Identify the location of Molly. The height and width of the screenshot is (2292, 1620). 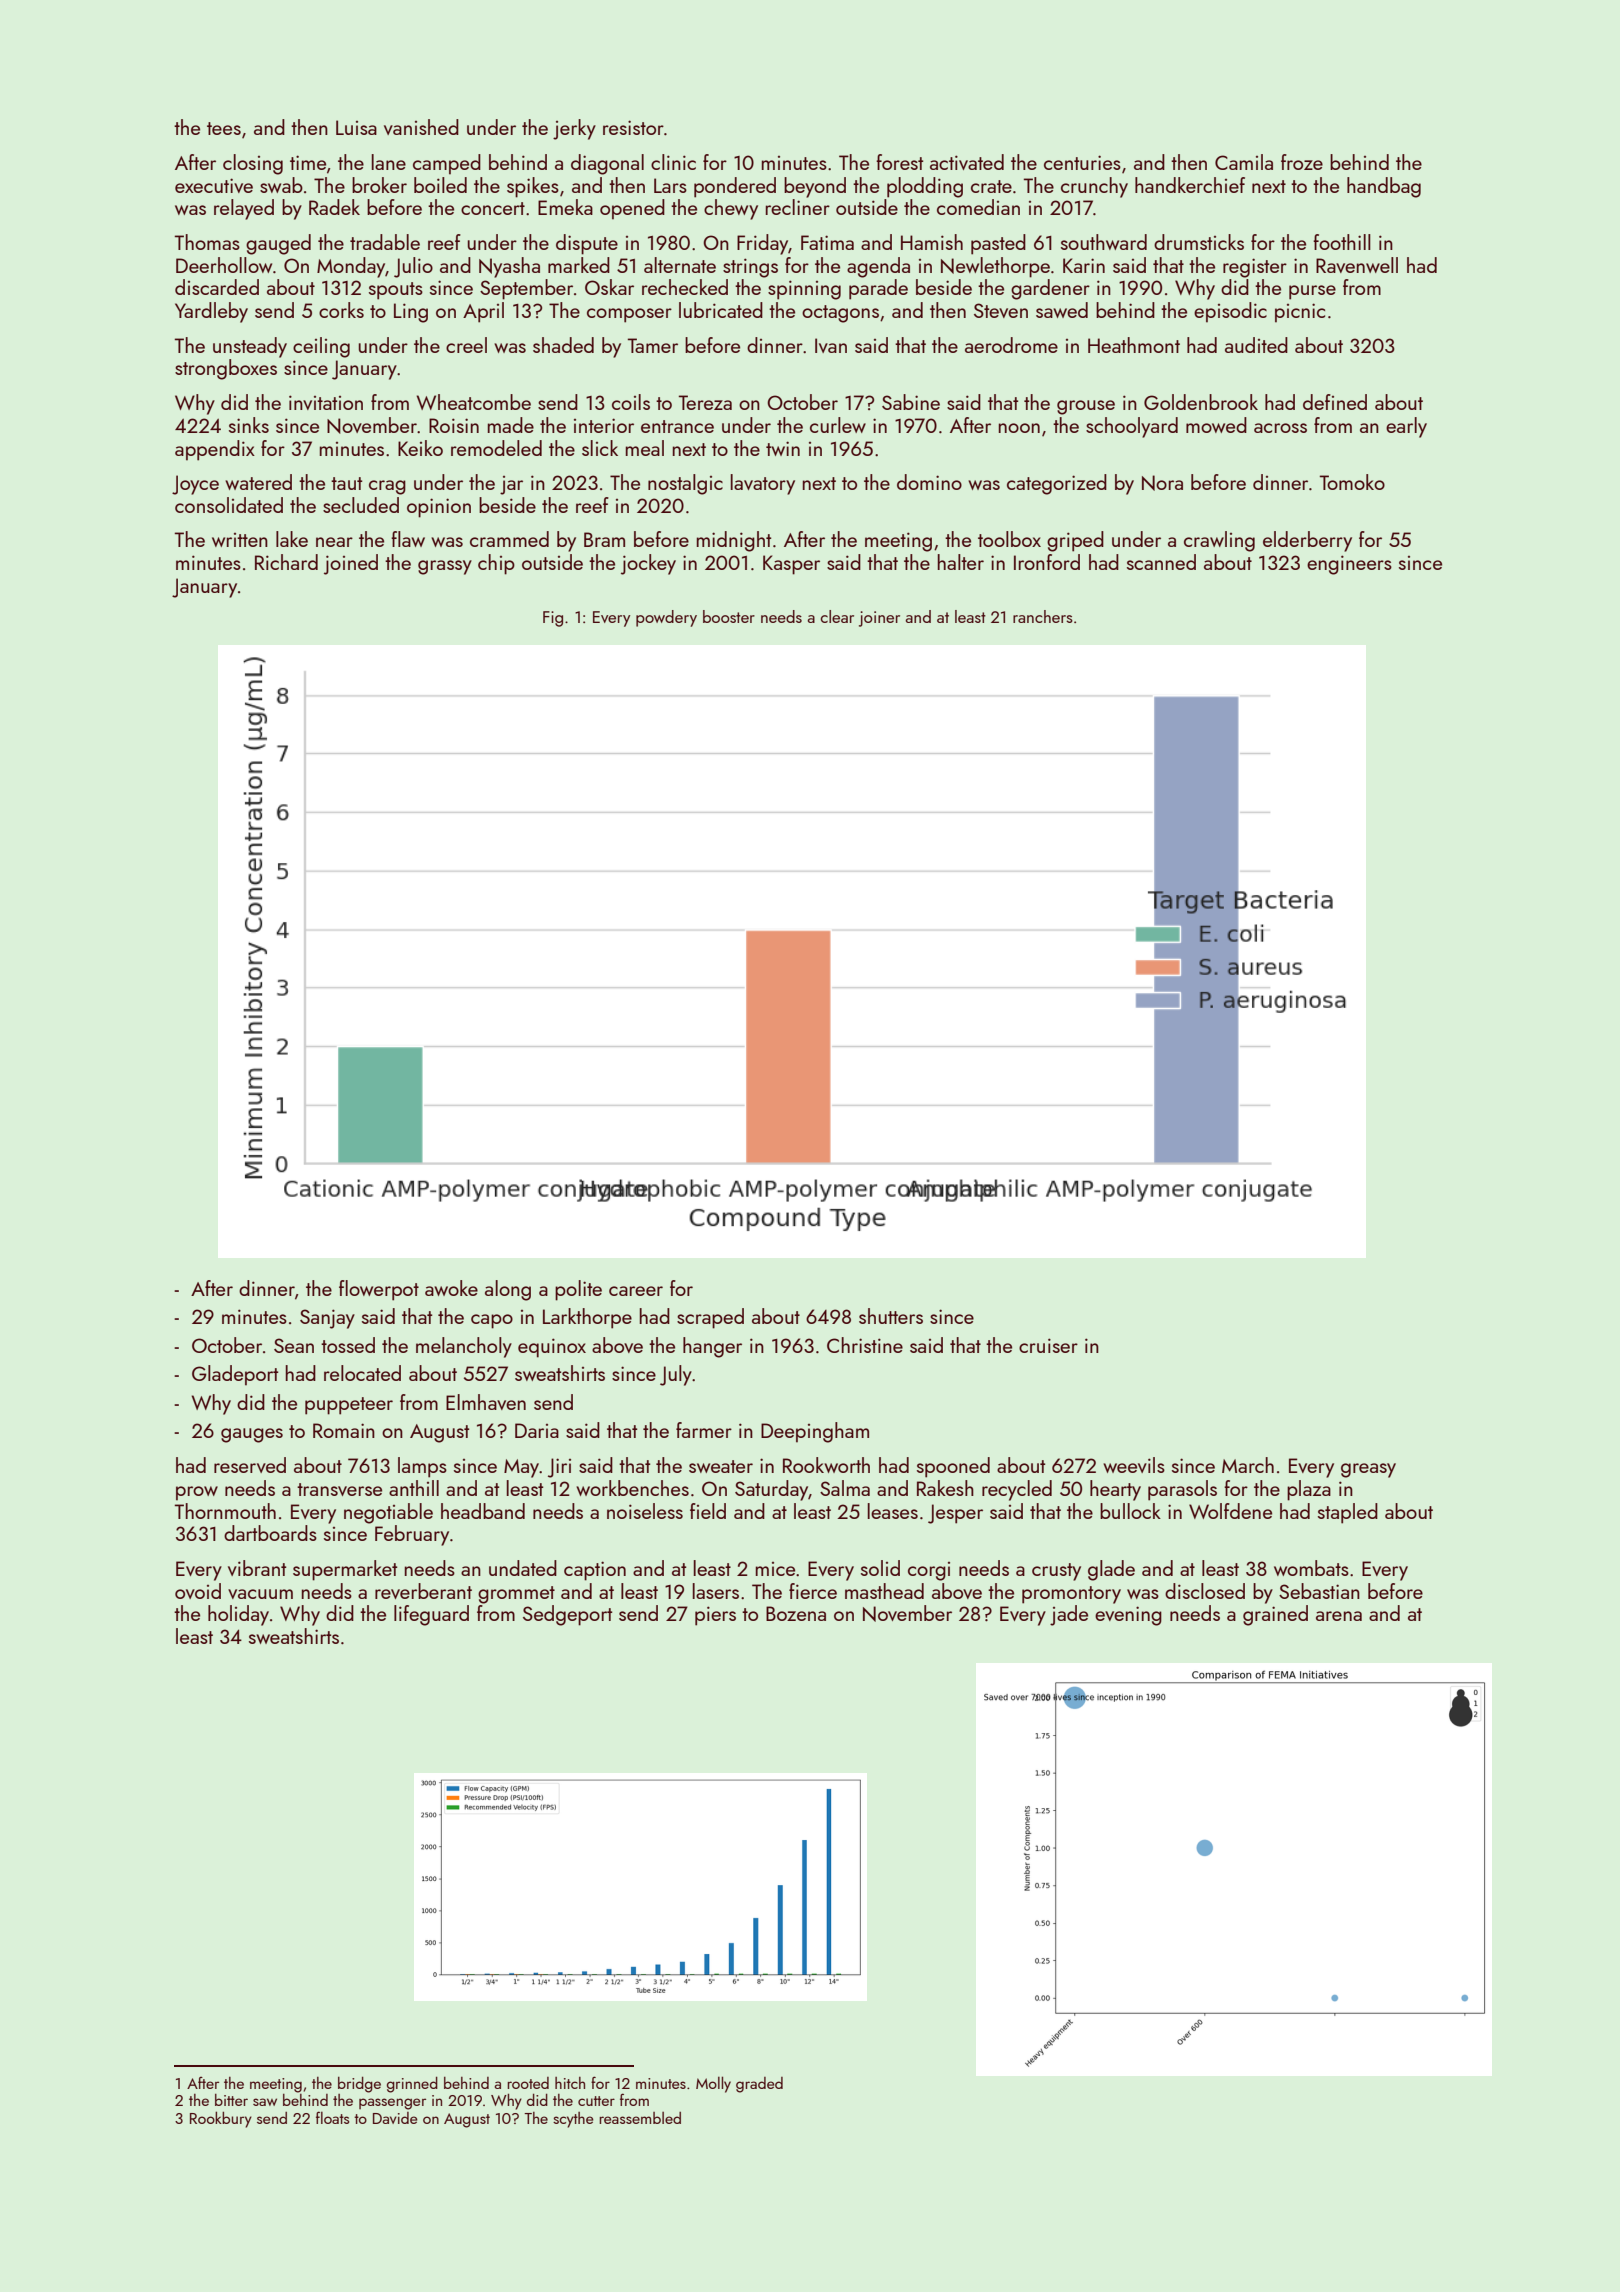
(713, 2084).
